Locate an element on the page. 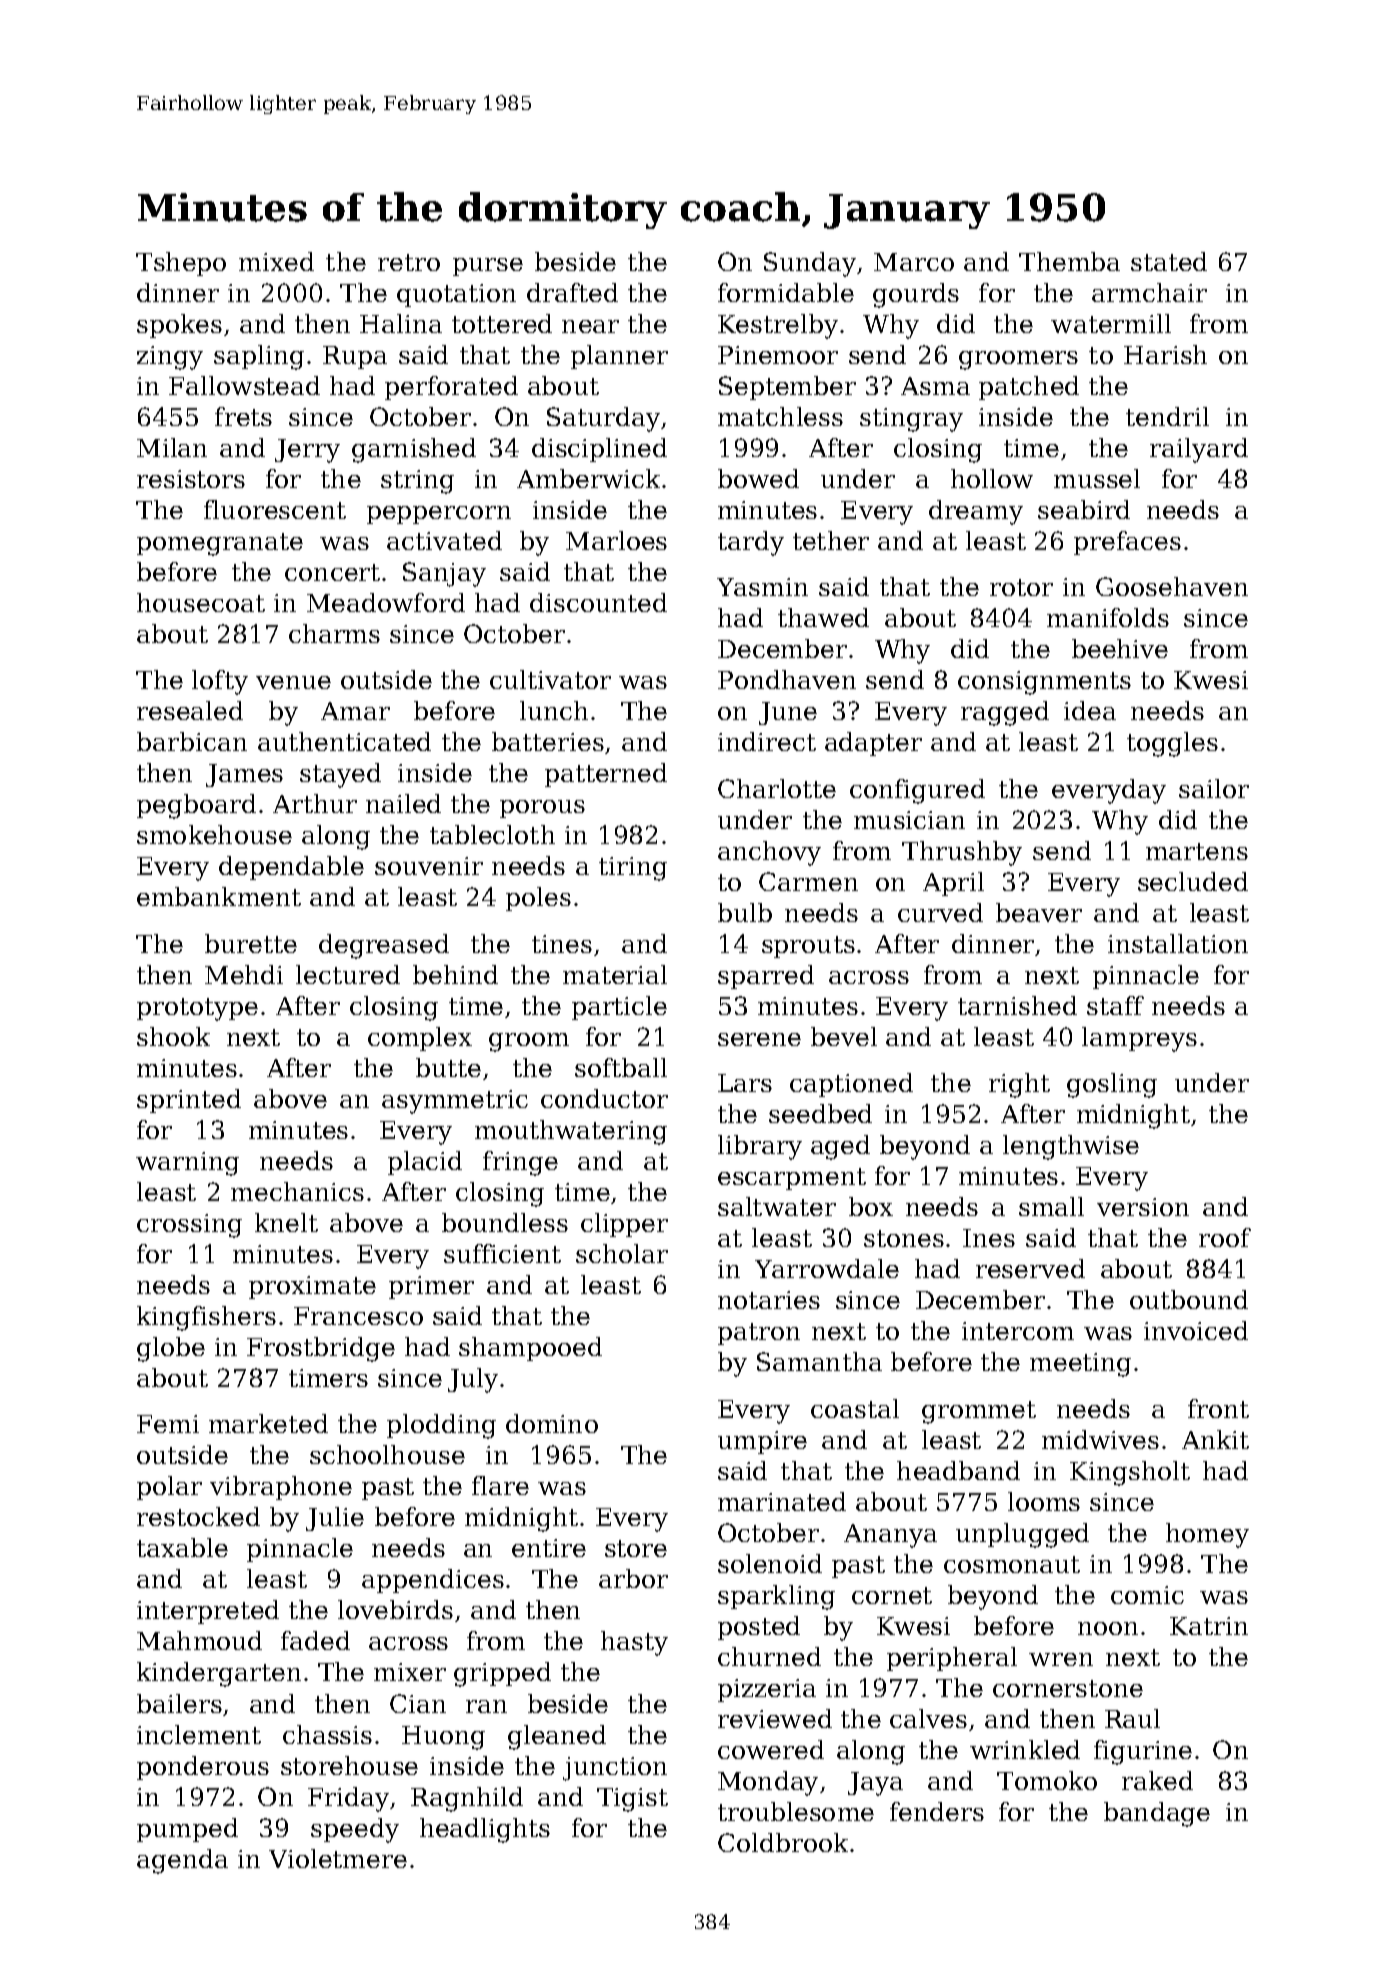  housecoat is located at coordinates (201, 602).
